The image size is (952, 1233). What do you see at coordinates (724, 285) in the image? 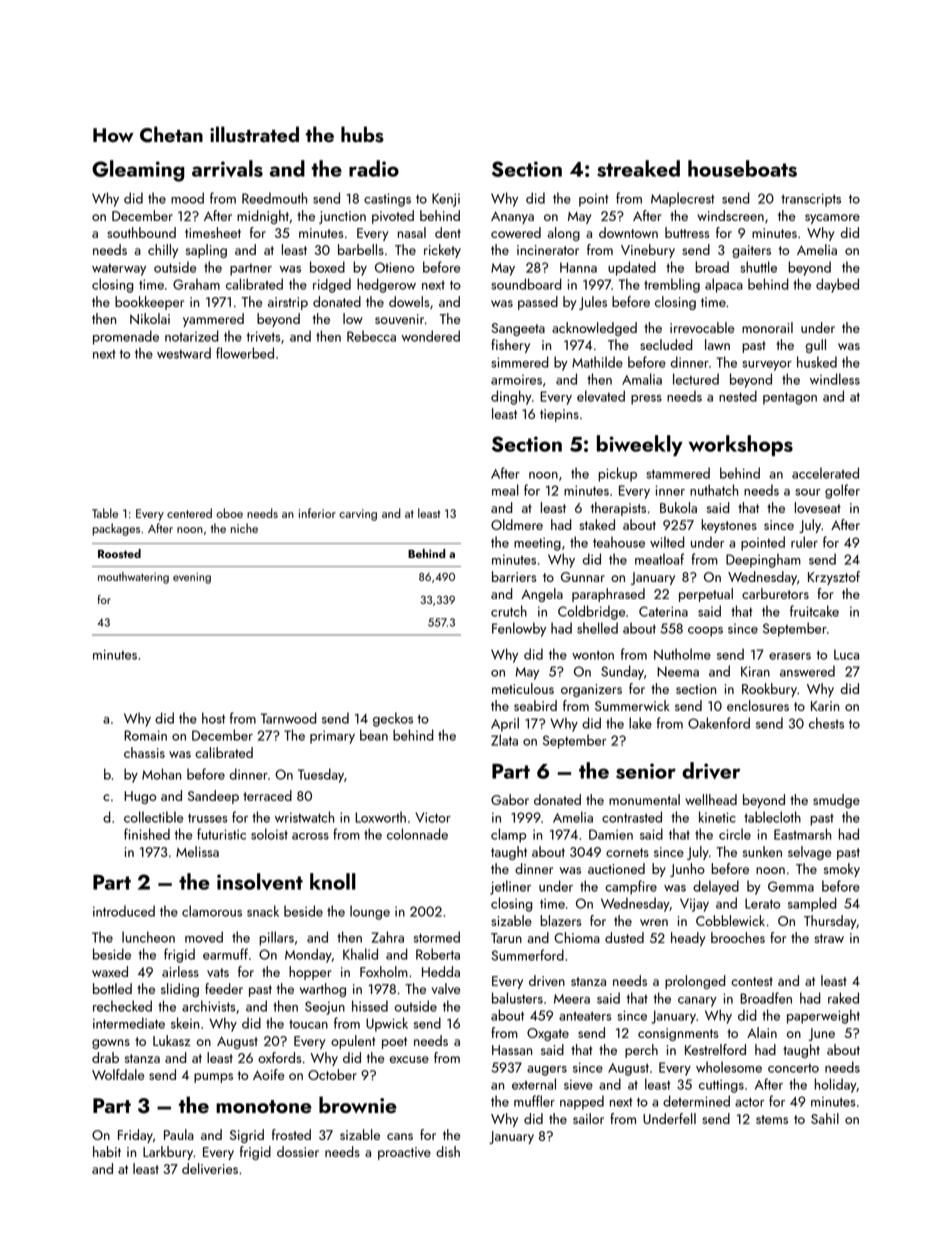
I see `alpaca` at bounding box center [724, 285].
